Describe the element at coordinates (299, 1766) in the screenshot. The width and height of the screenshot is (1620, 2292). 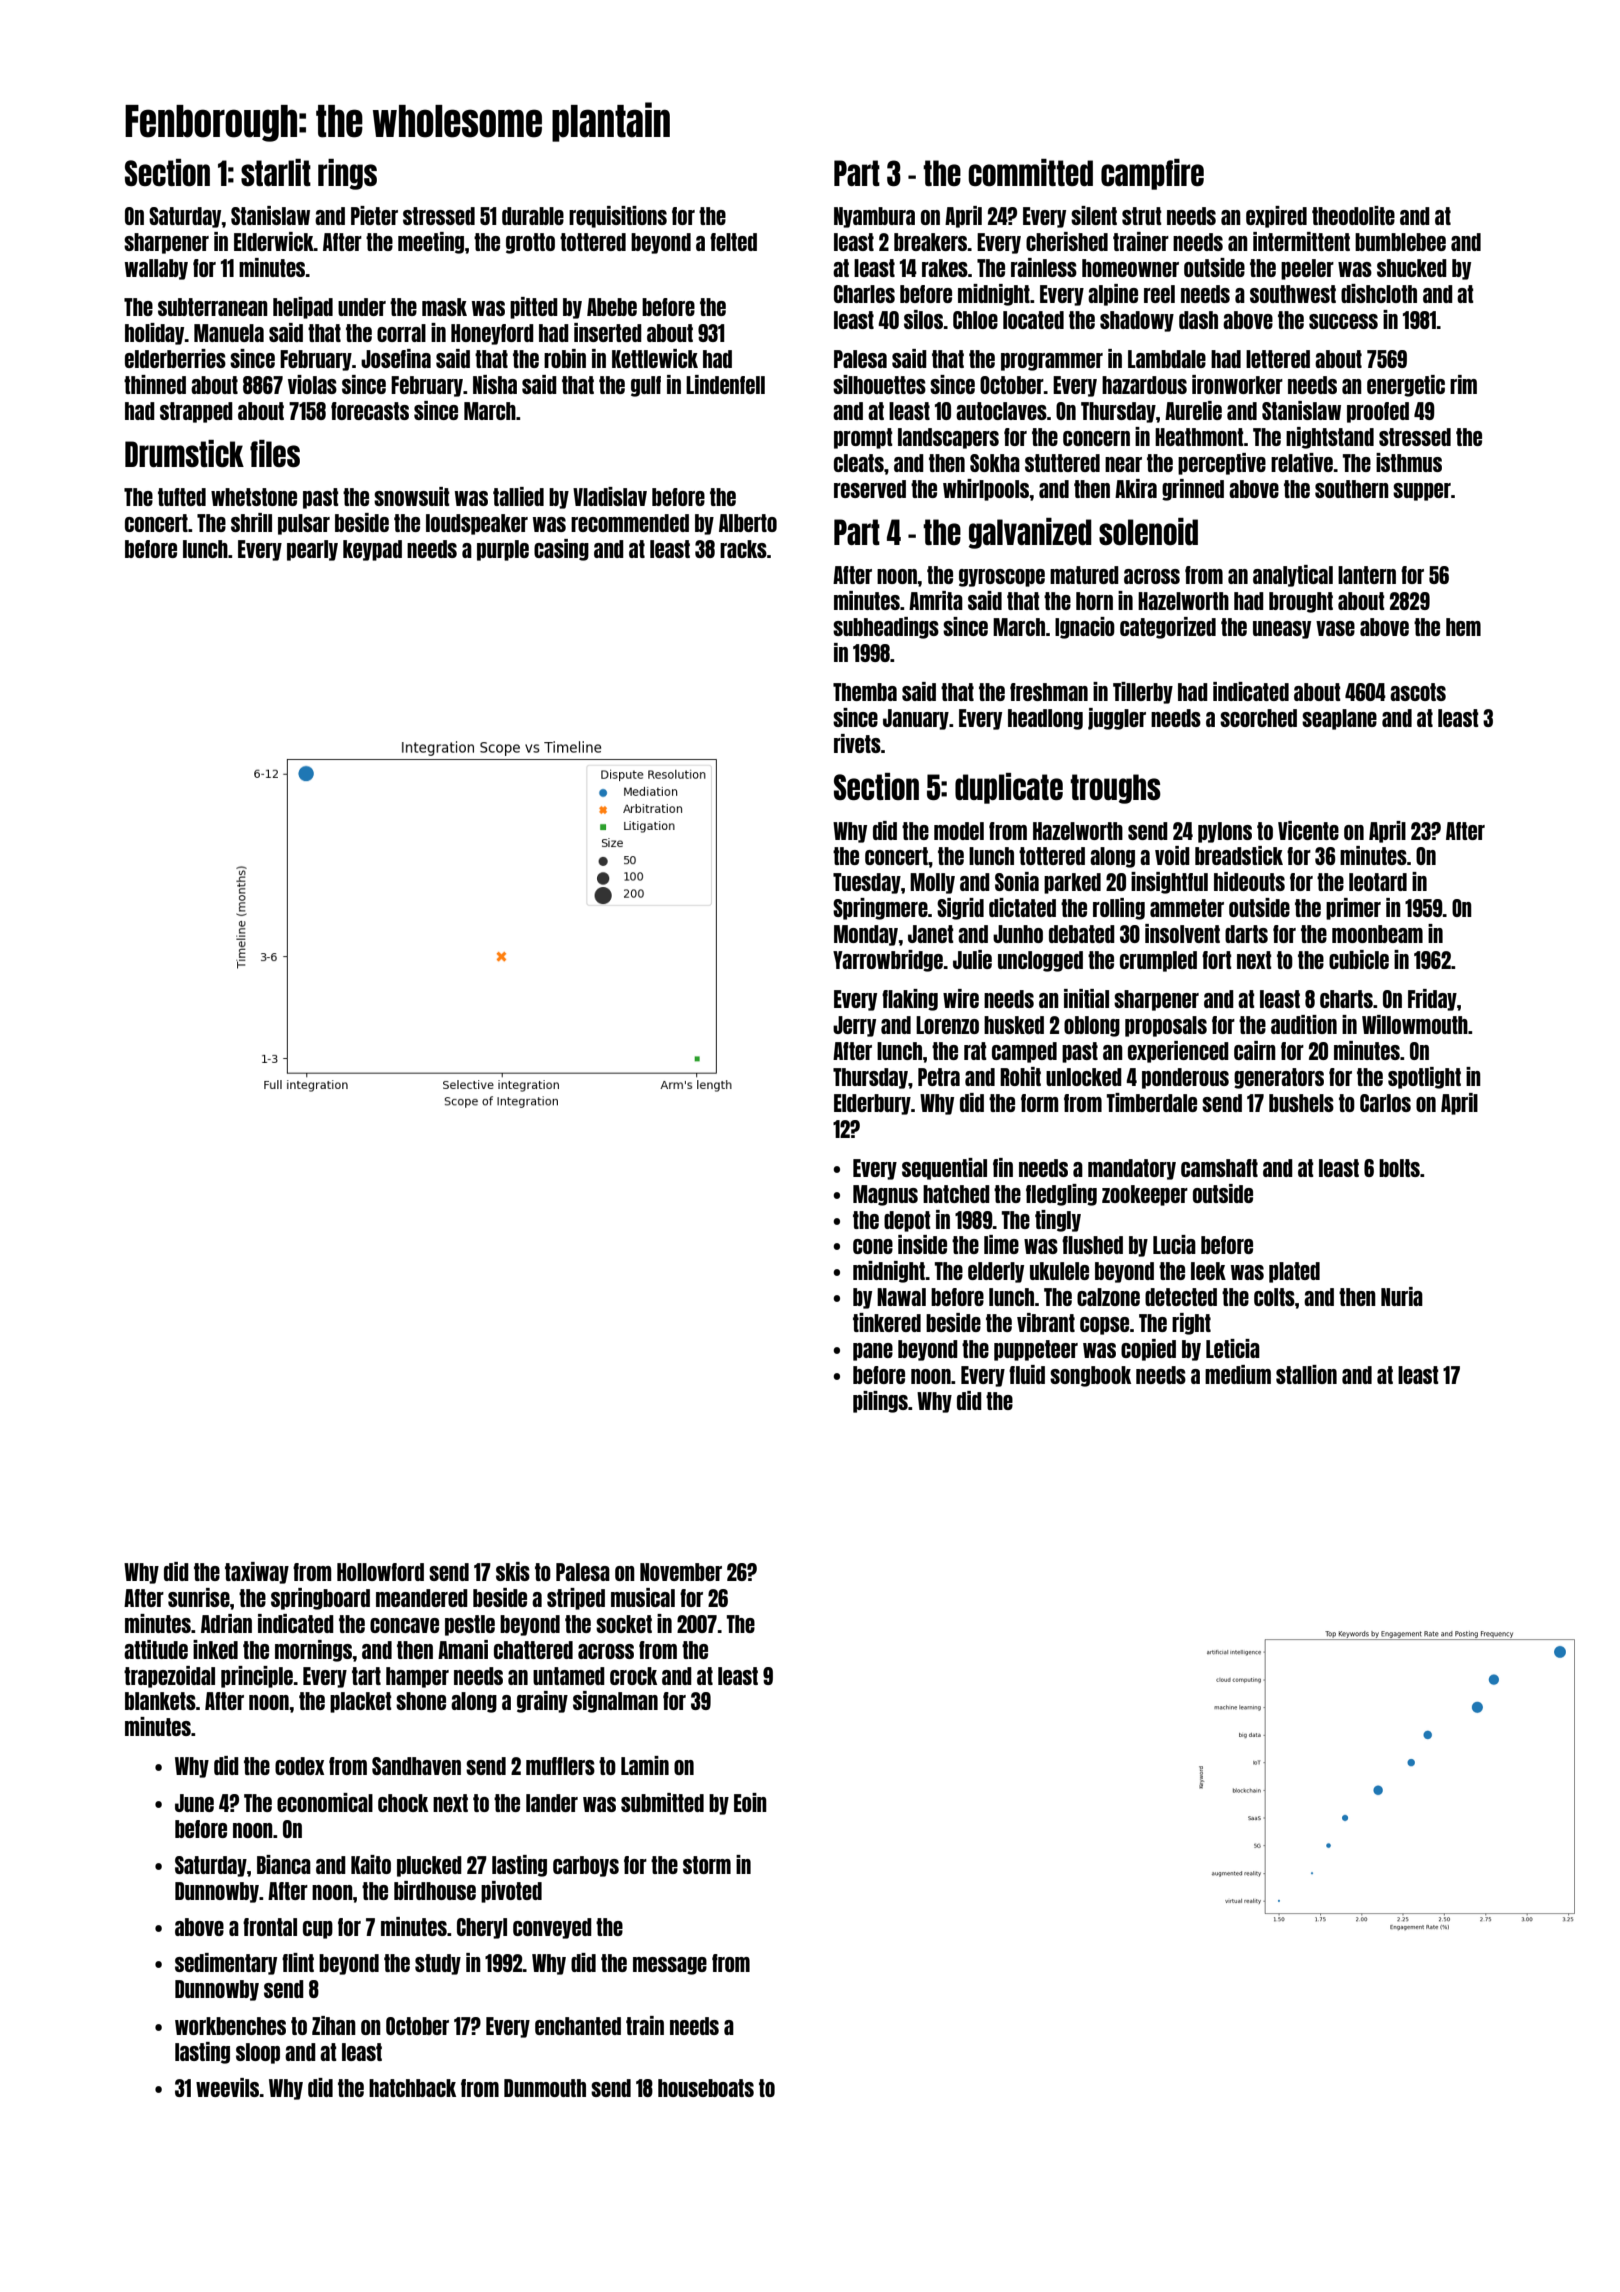
I see `codex` at that location.
